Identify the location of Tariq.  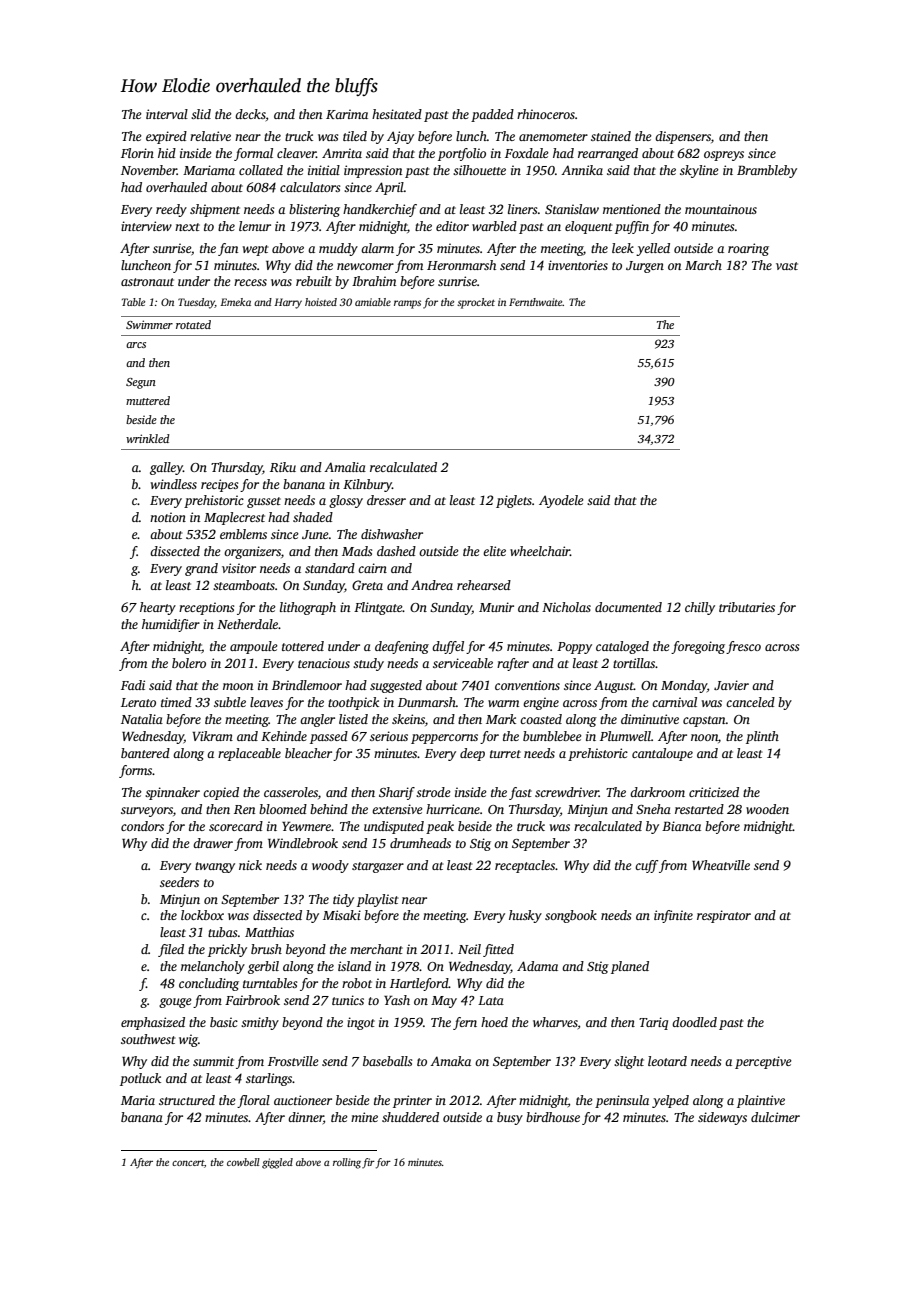
(653, 1023).
